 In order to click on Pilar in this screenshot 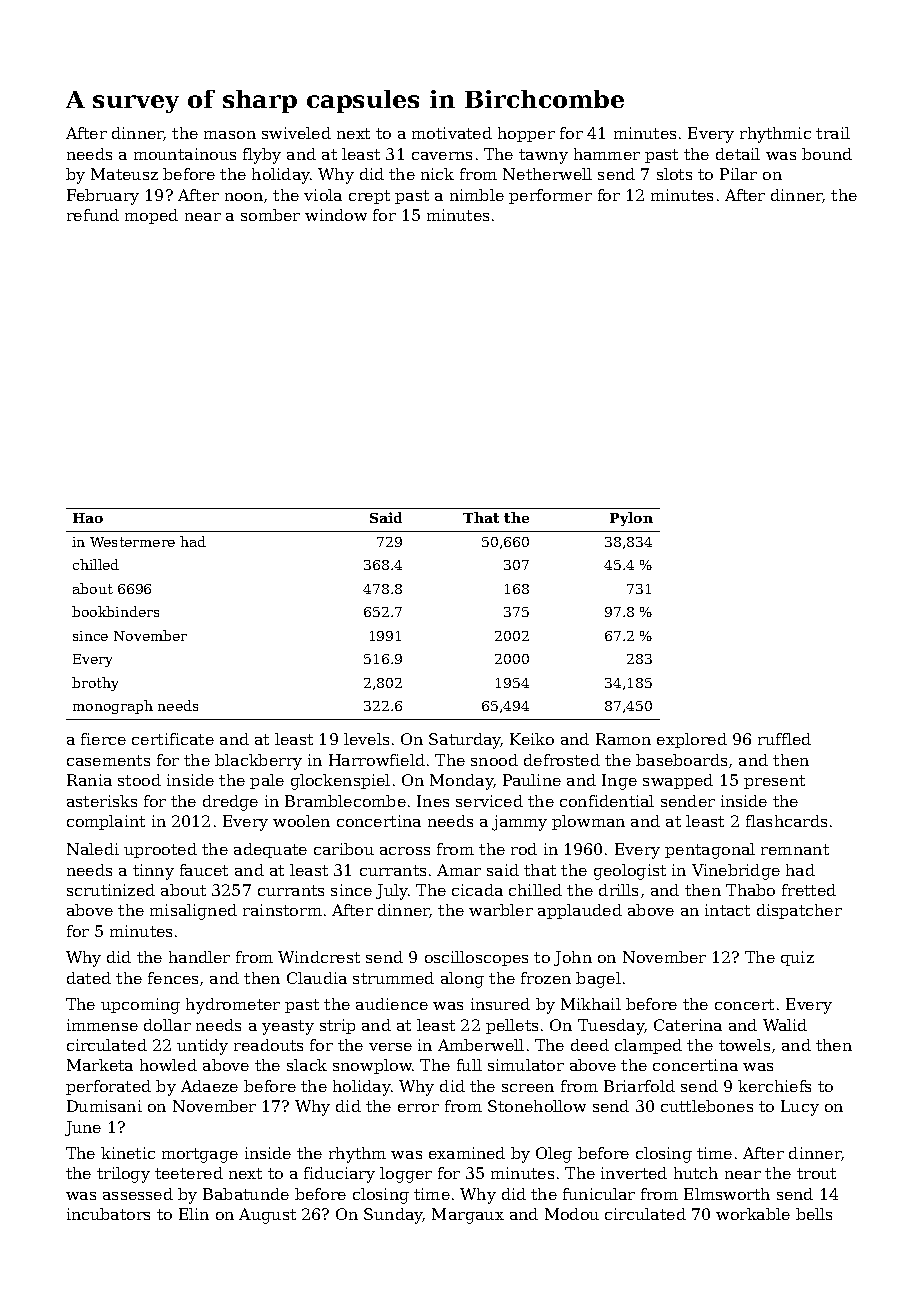, I will do `click(738, 174)`.
